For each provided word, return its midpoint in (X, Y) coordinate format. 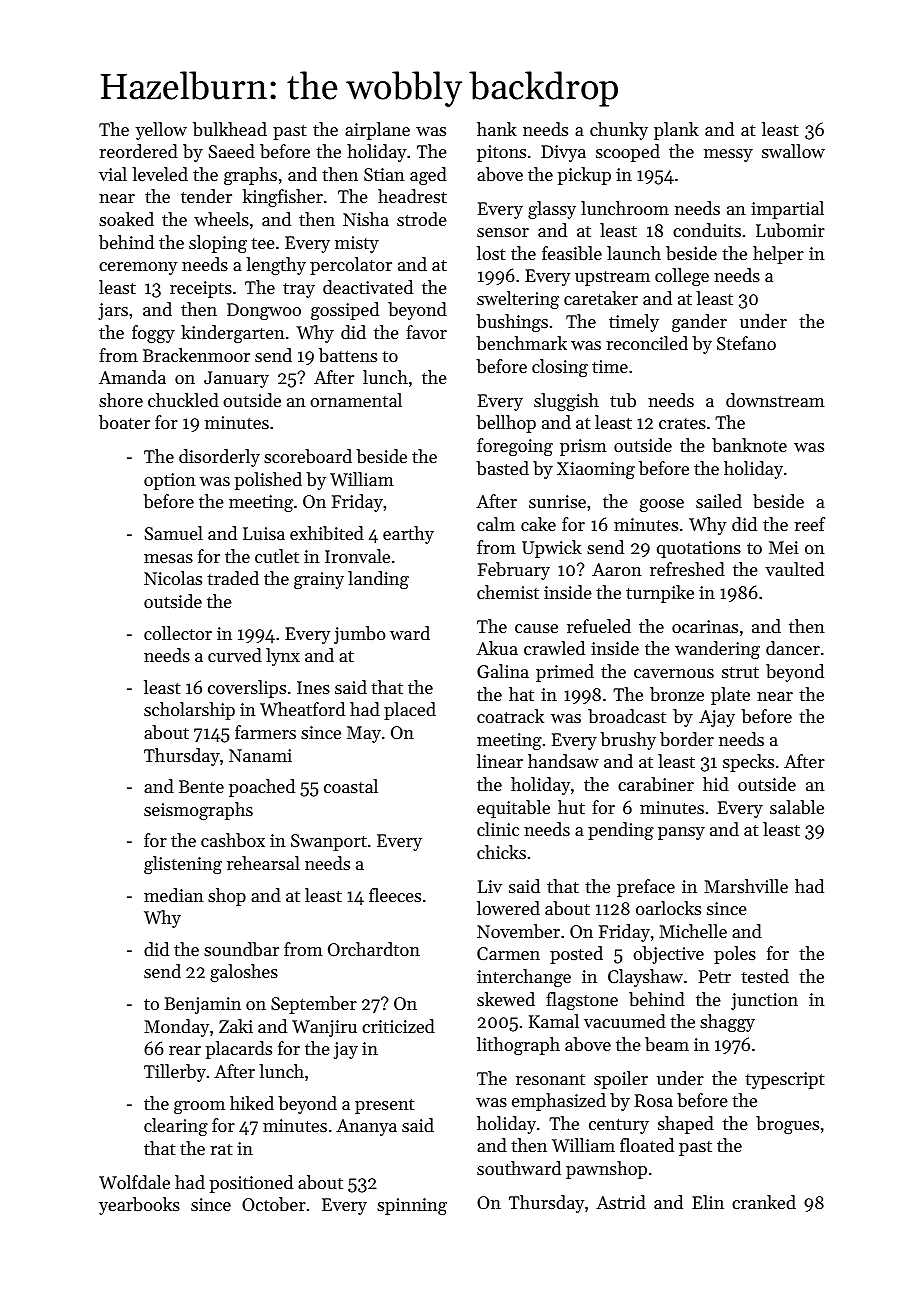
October (274, 1204)
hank (497, 129)
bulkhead (230, 129)
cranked (764, 1202)
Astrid (621, 1202)
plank (676, 131)
